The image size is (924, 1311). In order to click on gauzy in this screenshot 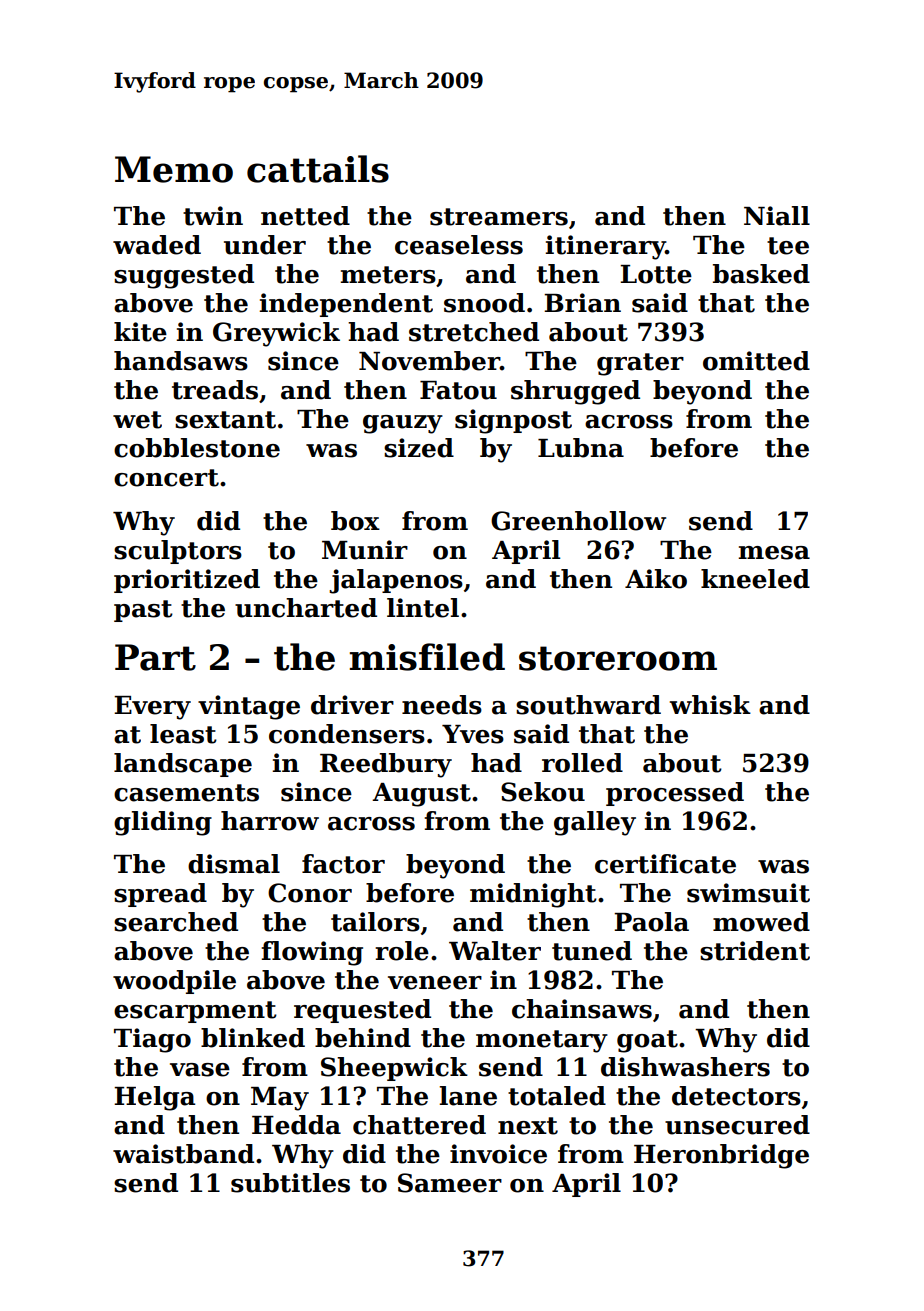, I will do `click(403, 424)`.
